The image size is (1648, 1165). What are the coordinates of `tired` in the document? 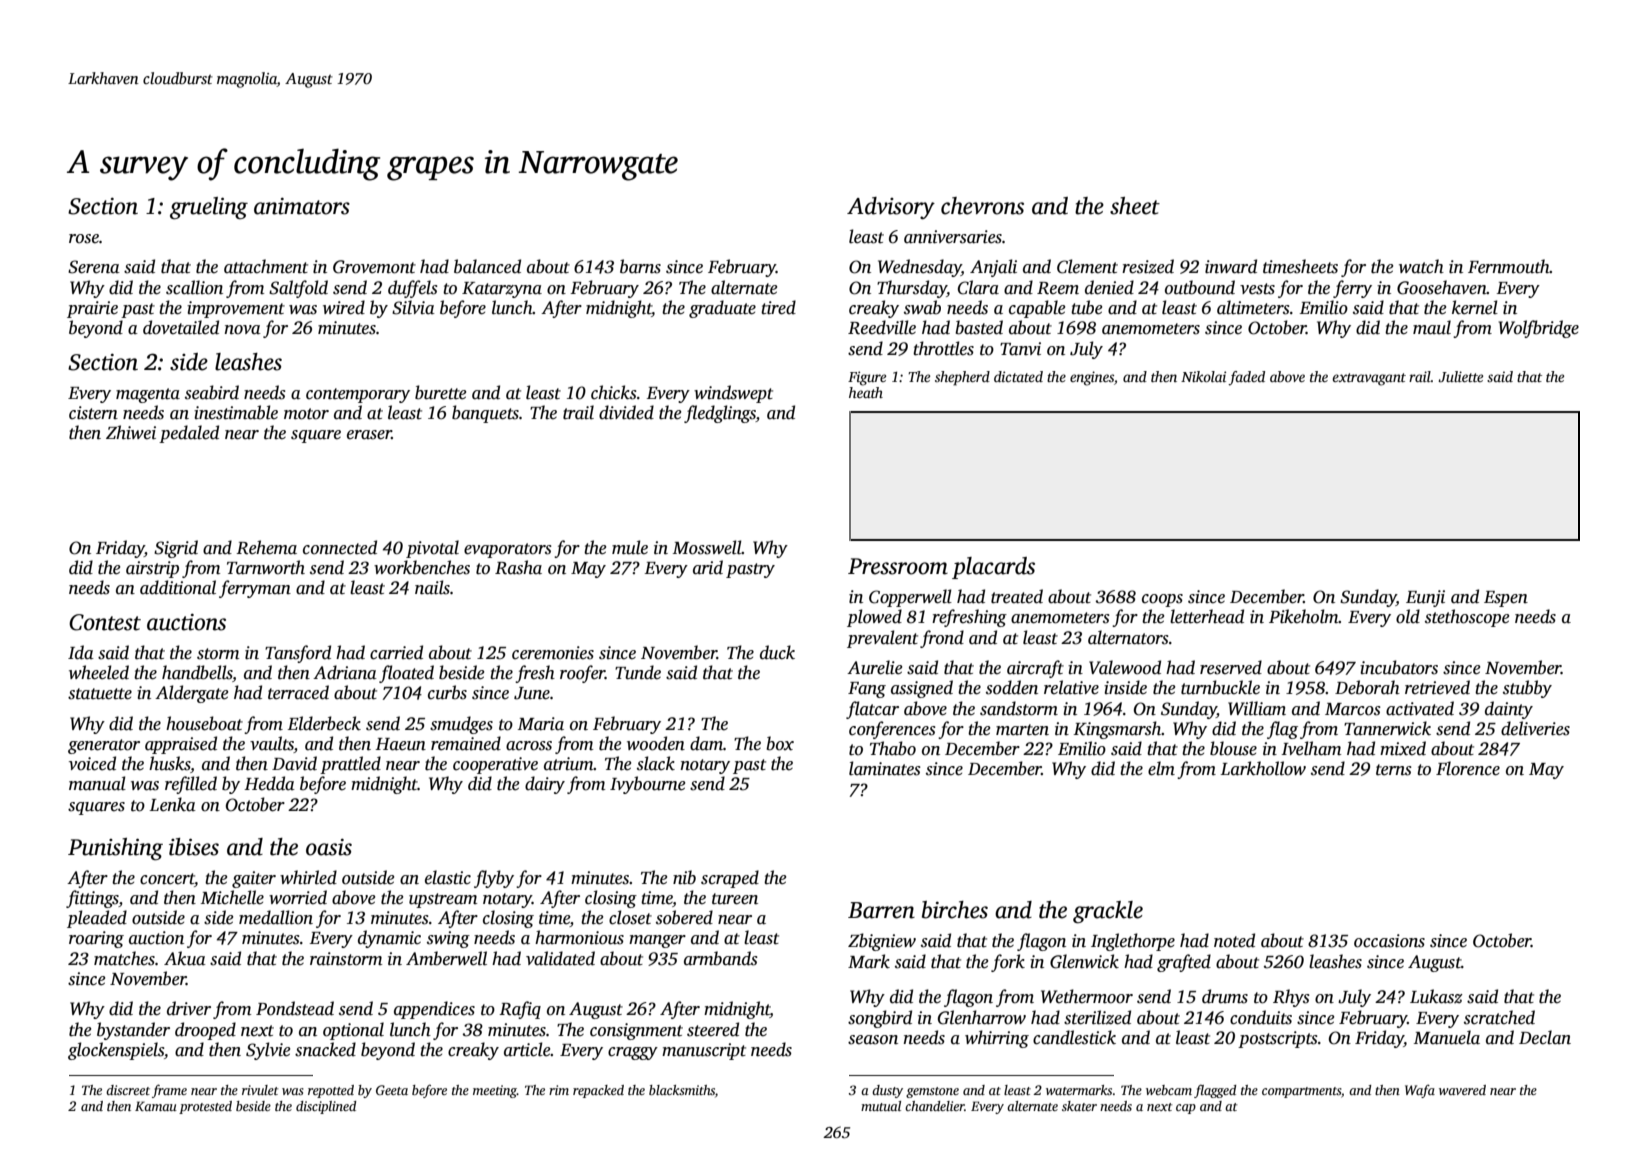 It's located at (778, 307).
